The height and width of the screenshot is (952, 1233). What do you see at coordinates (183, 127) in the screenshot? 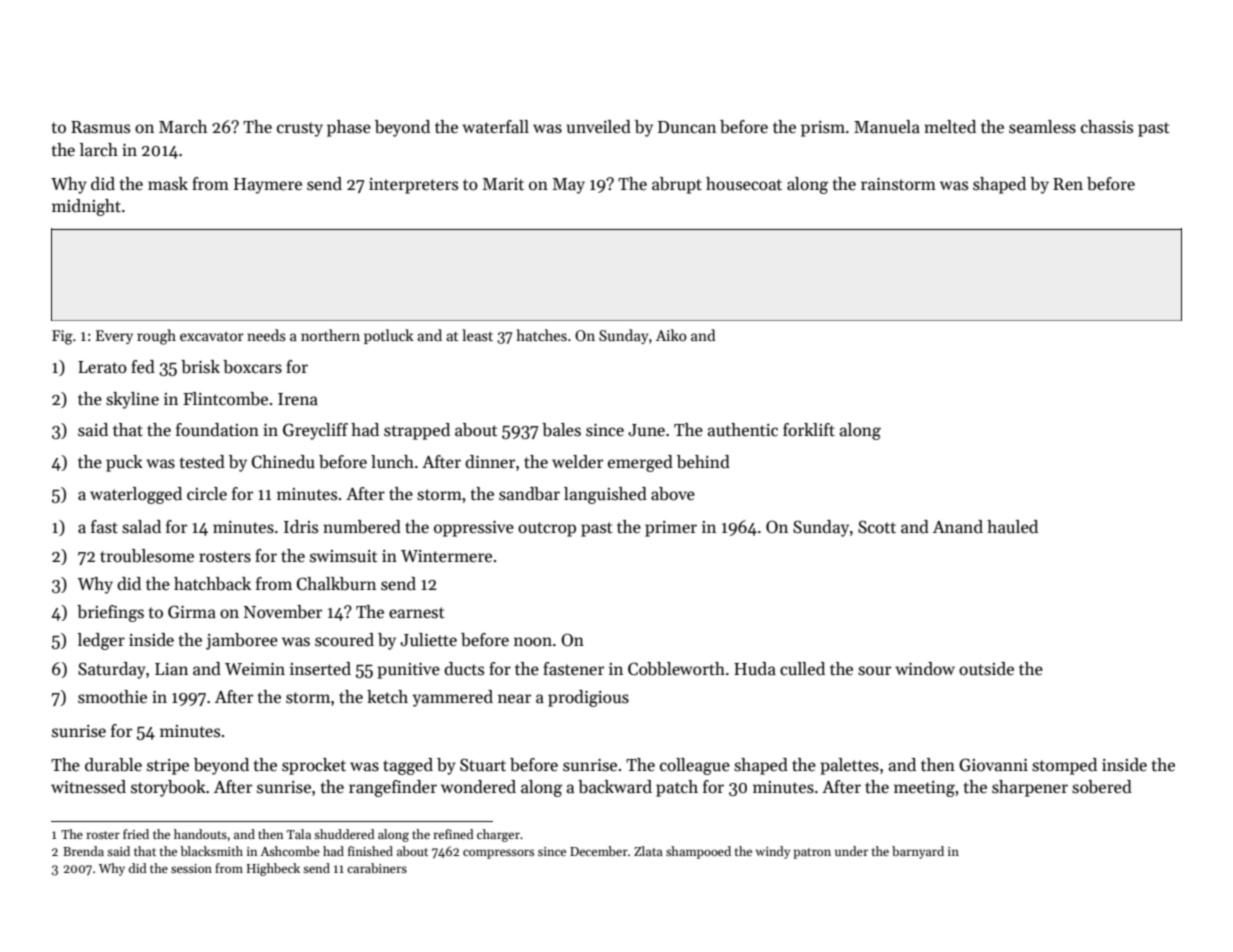
I see `March` at bounding box center [183, 127].
